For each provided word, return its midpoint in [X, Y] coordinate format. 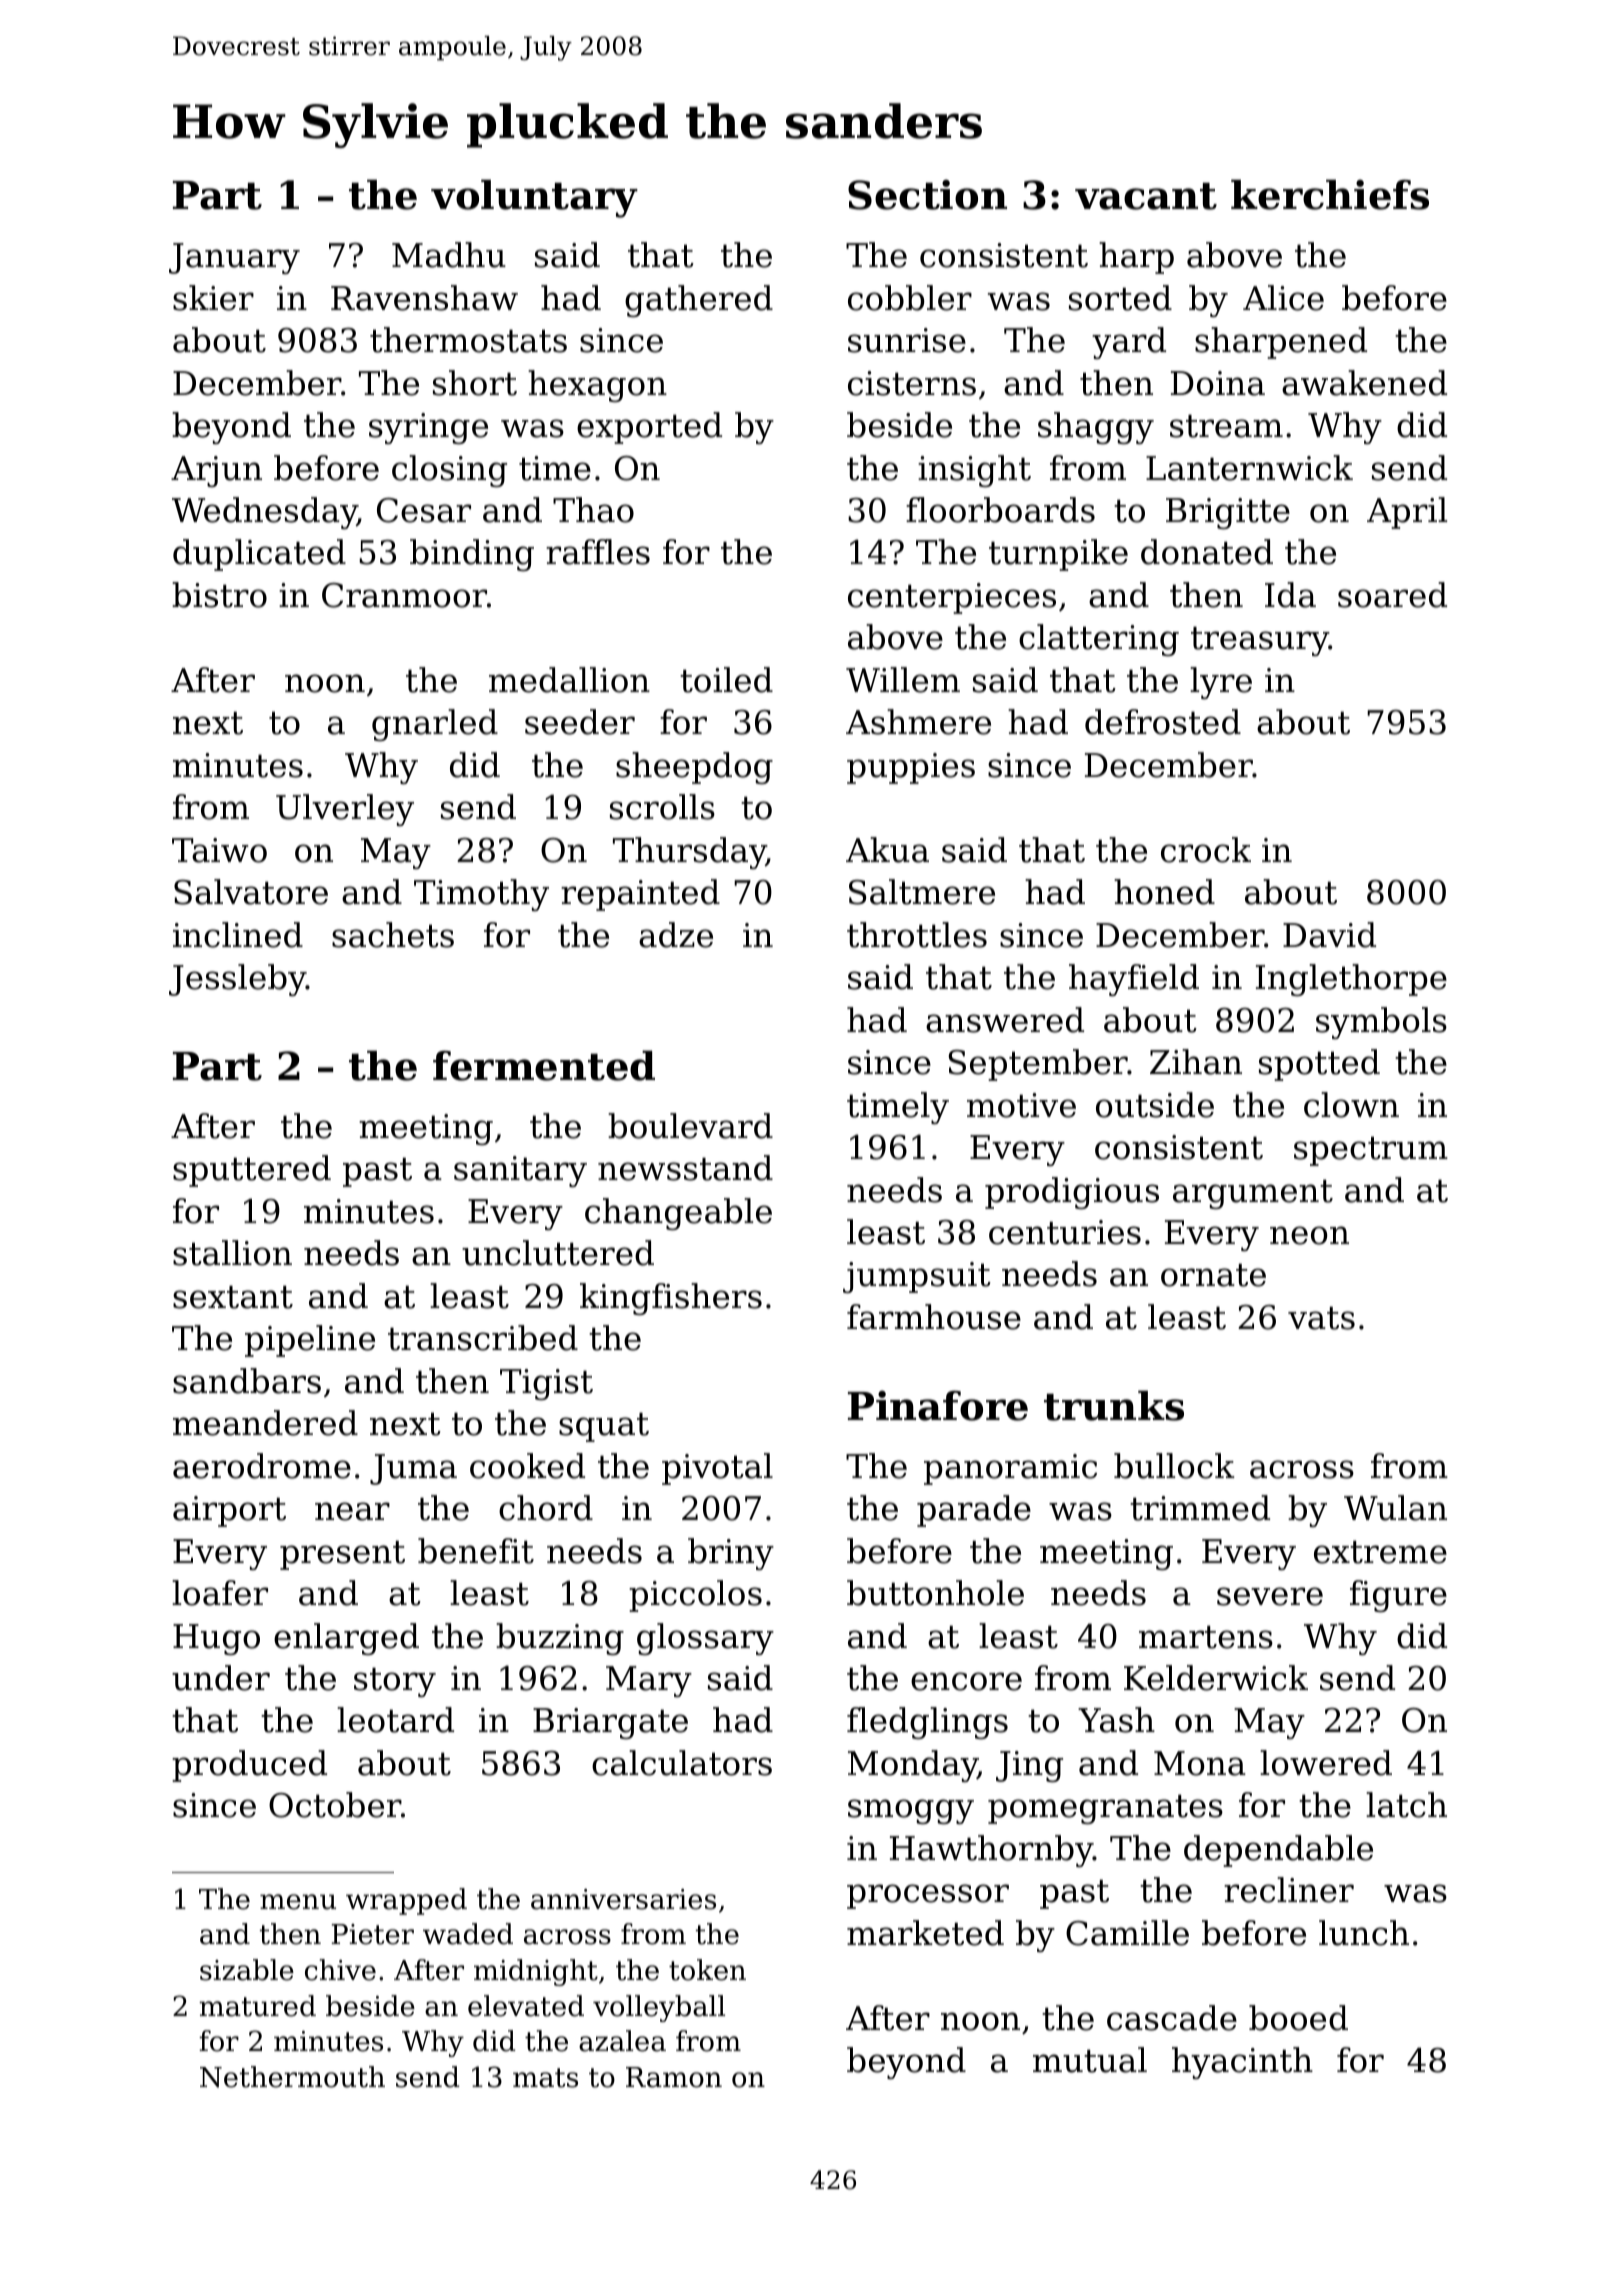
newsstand [685, 1168]
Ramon [674, 2077]
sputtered [252, 1171]
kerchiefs [1330, 194]
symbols [1381, 1023]
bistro [219, 595]
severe [1270, 1596]
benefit [476, 1551]
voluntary [534, 198]
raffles [598, 552]
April [1407, 513]
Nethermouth [292, 2077]
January [234, 258]
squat [604, 1427]
